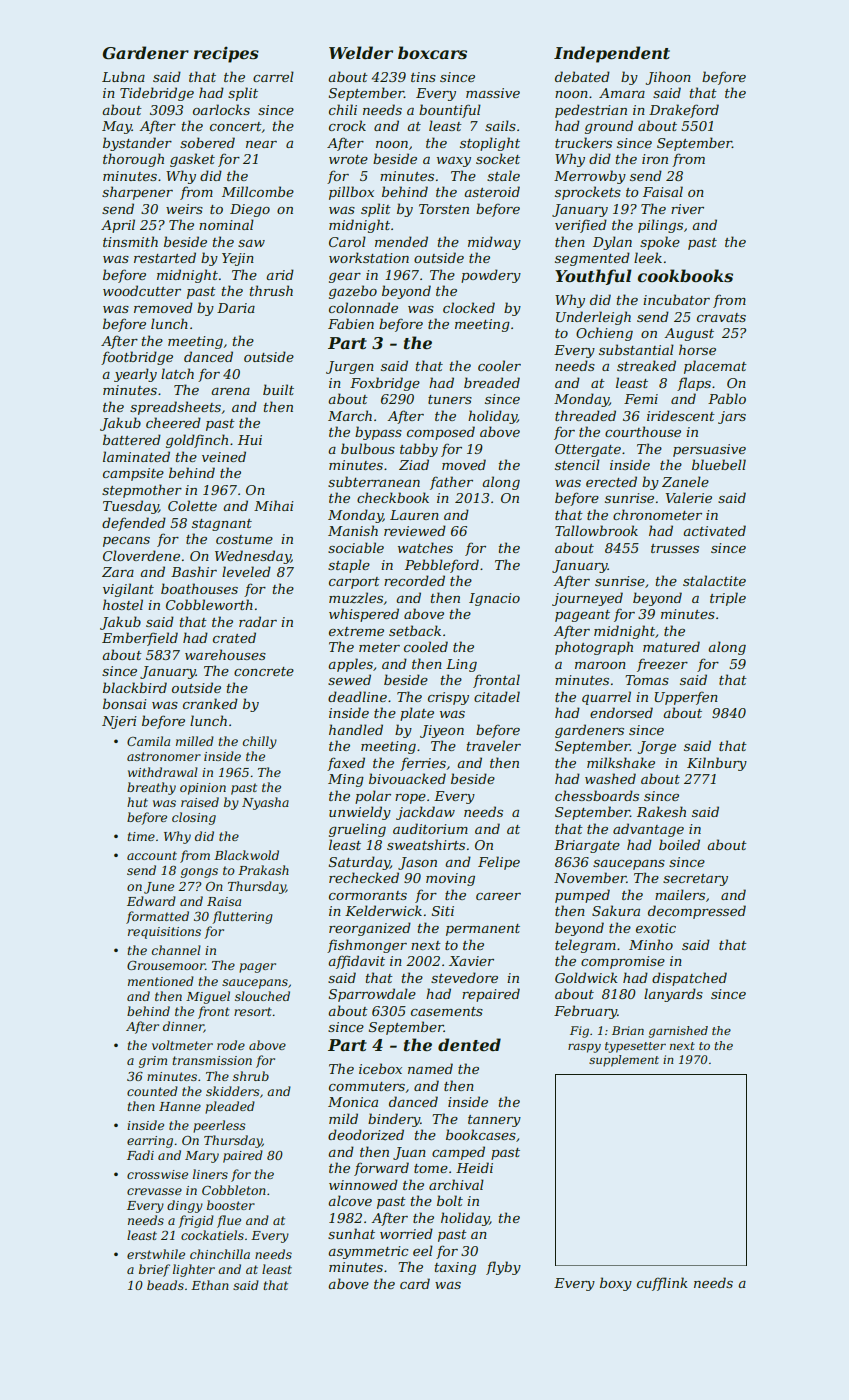 The image size is (849, 1400). What do you see at coordinates (123, 76) in the image?
I see `Lubna` at bounding box center [123, 76].
